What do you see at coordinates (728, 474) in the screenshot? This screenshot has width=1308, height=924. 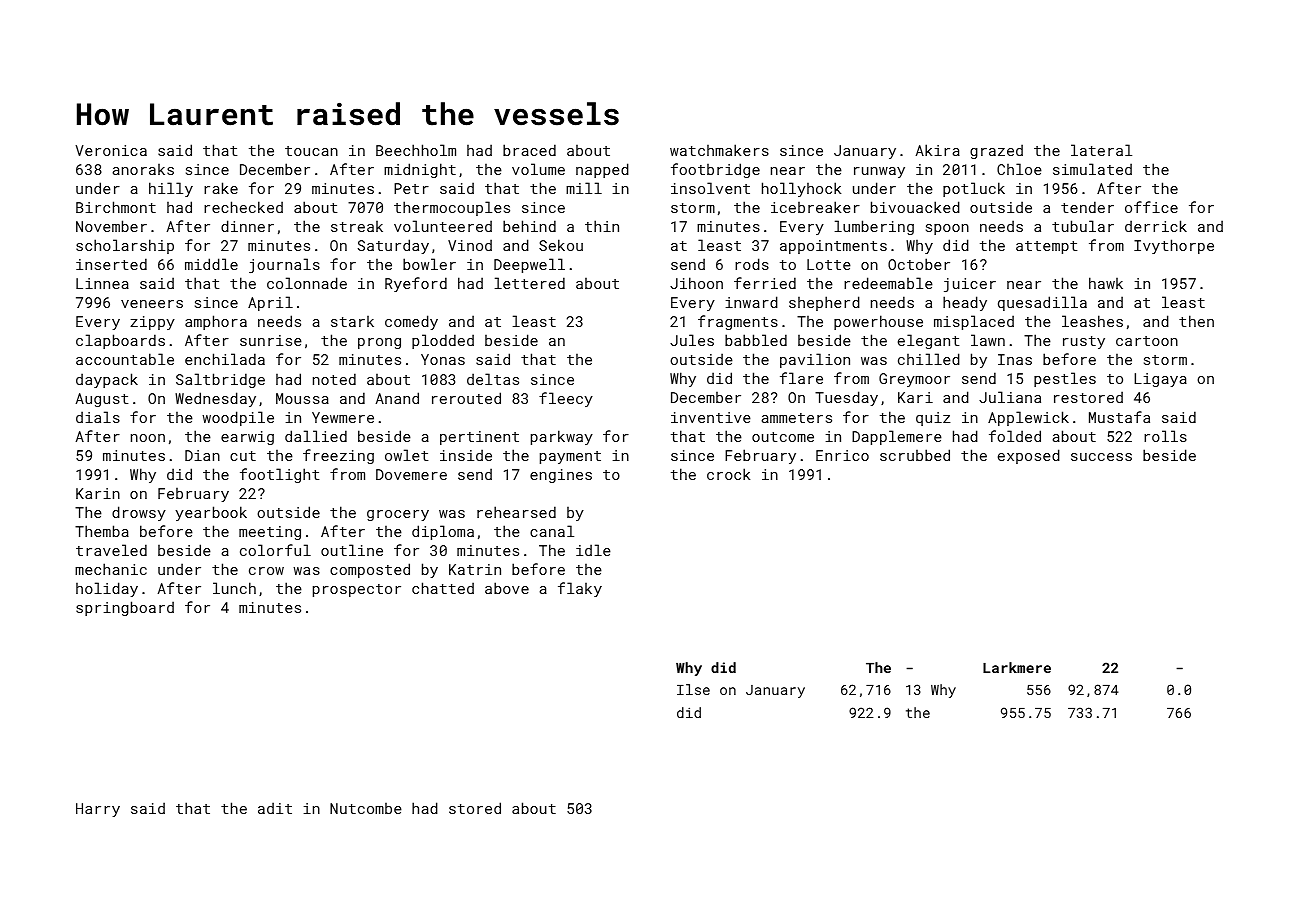 I see `crock` at bounding box center [728, 474].
